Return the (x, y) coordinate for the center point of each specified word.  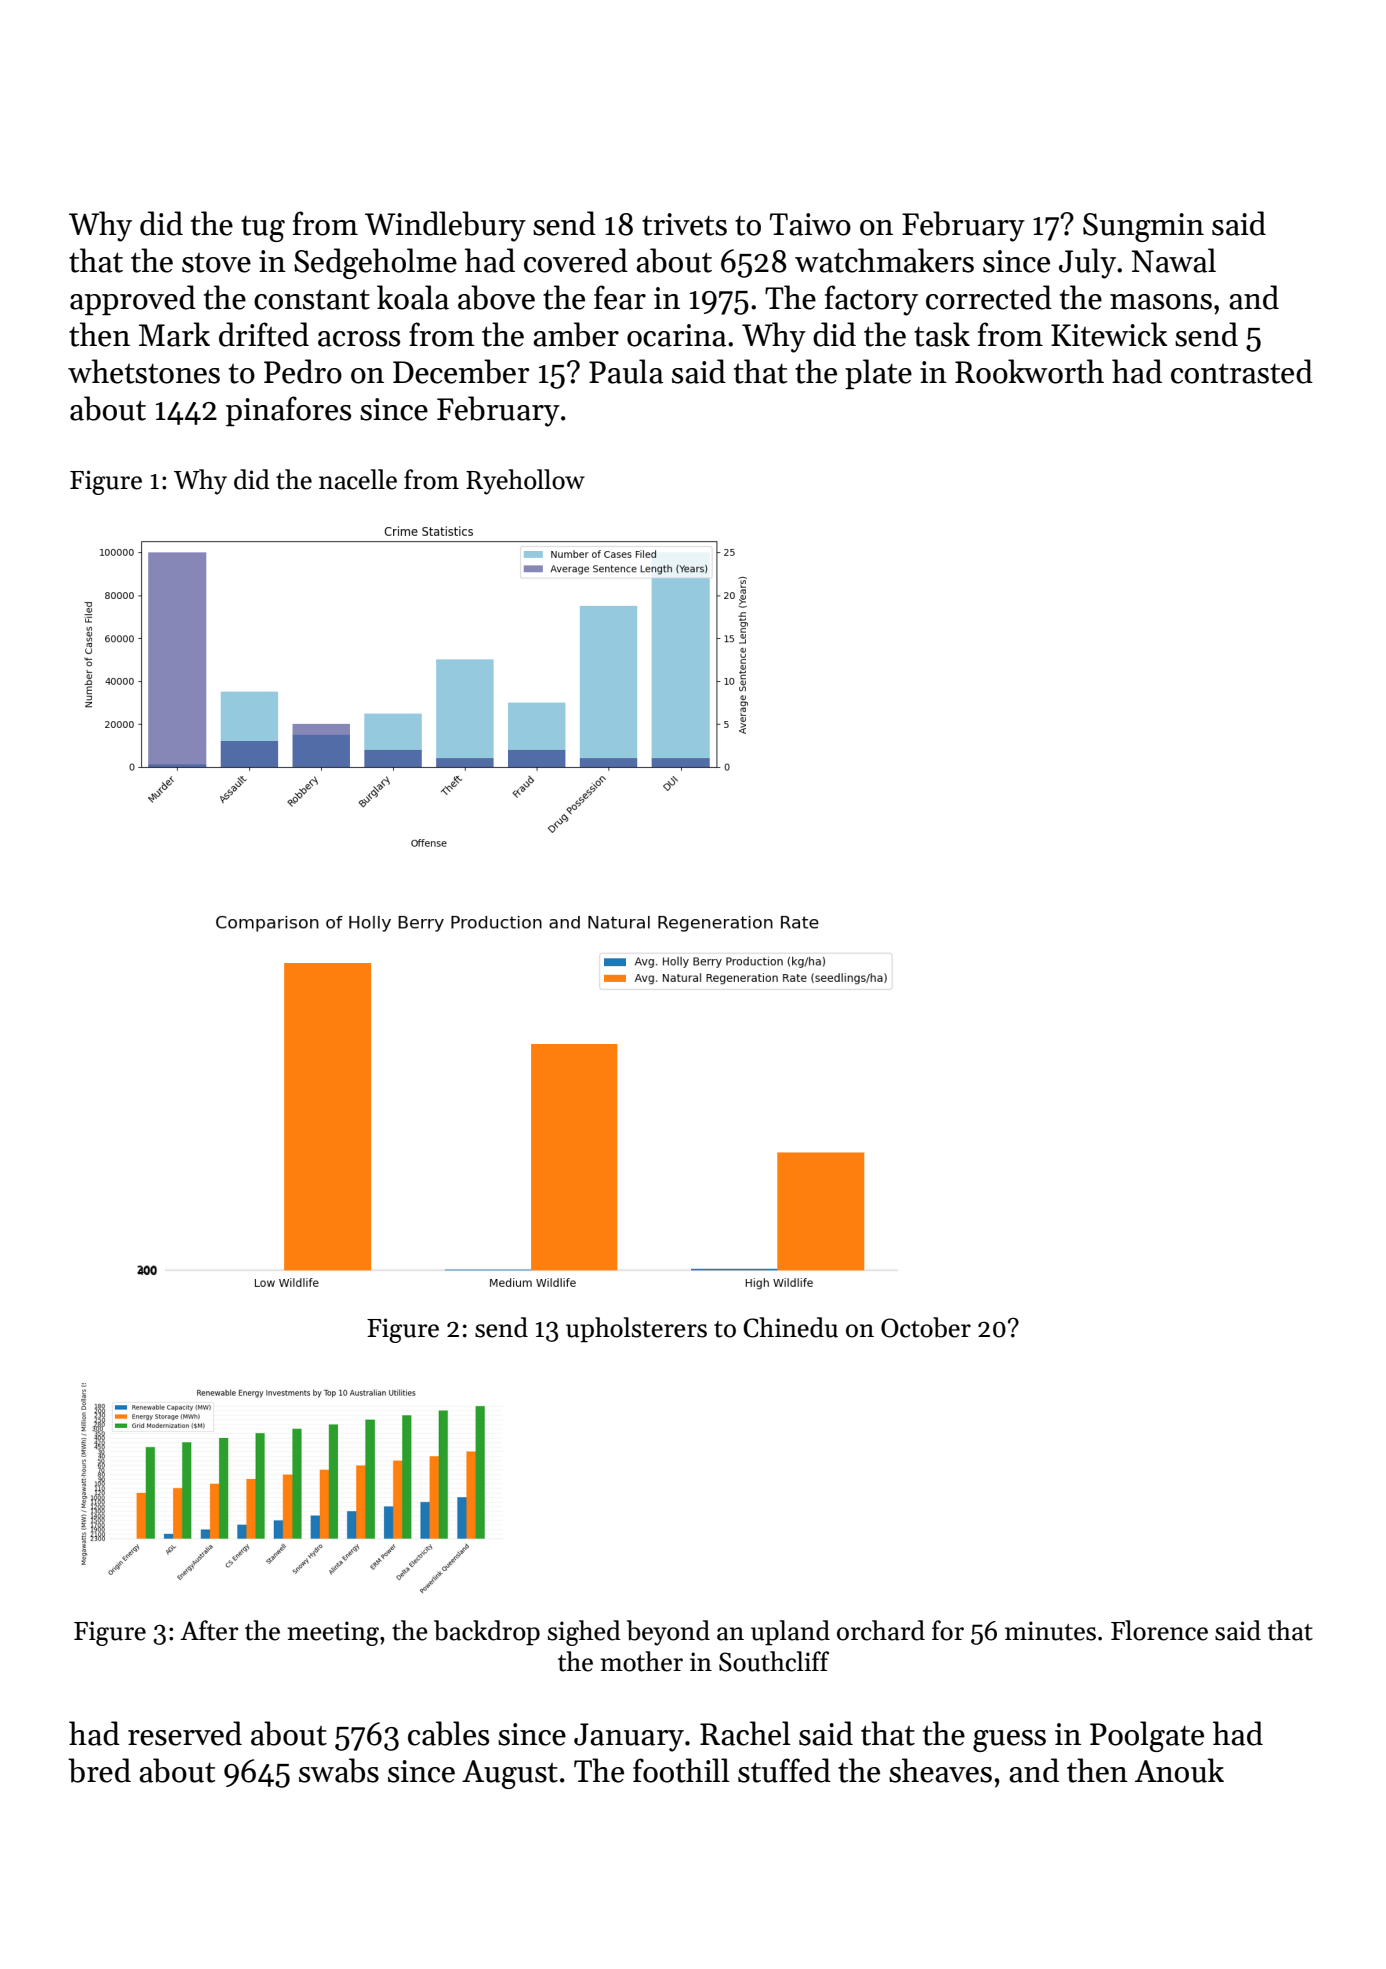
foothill (681, 1770)
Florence (1159, 1630)
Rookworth (1029, 371)
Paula (626, 371)
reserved (185, 1733)
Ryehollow (525, 482)
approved (133, 300)
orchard (881, 1630)
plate (878, 374)
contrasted (1242, 371)
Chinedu (790, 1327)
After (209, 1630)
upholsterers (636, 1330)
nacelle (358, 479)
